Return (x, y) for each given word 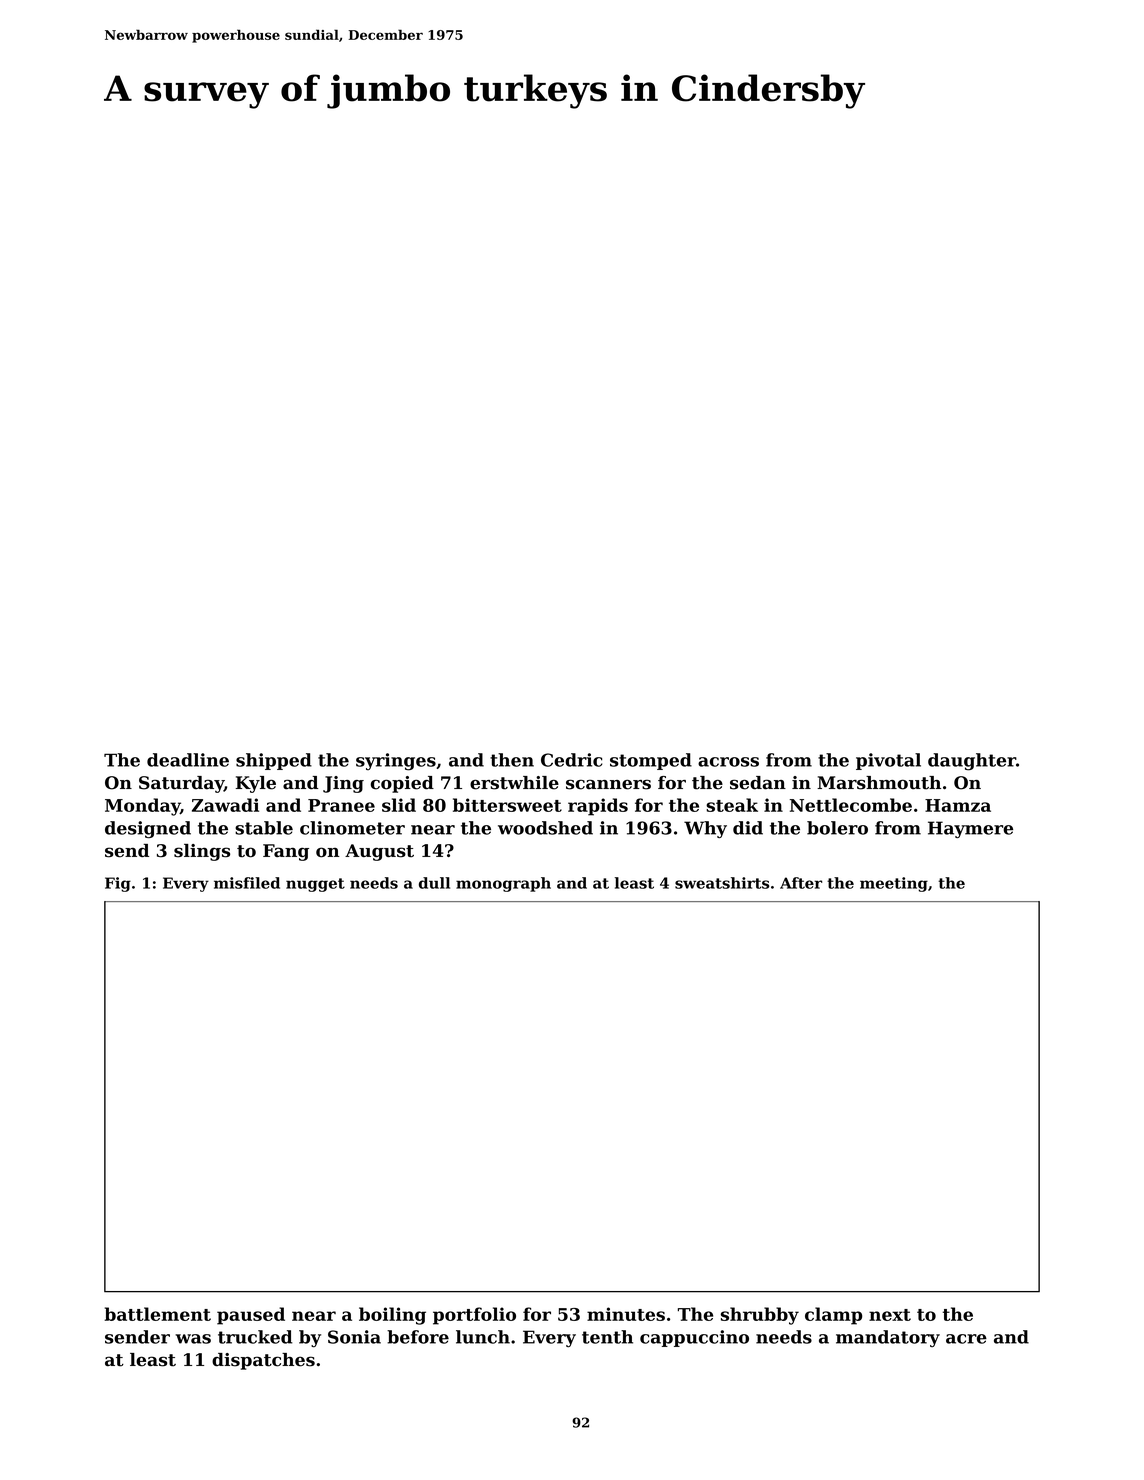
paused (251, 1316)
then (512, 760)
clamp (833, 1316)
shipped (274, 761)
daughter (972, 762)
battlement (157, 1314)
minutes (626, 1314)
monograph (503, 884)
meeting (894, 884)
